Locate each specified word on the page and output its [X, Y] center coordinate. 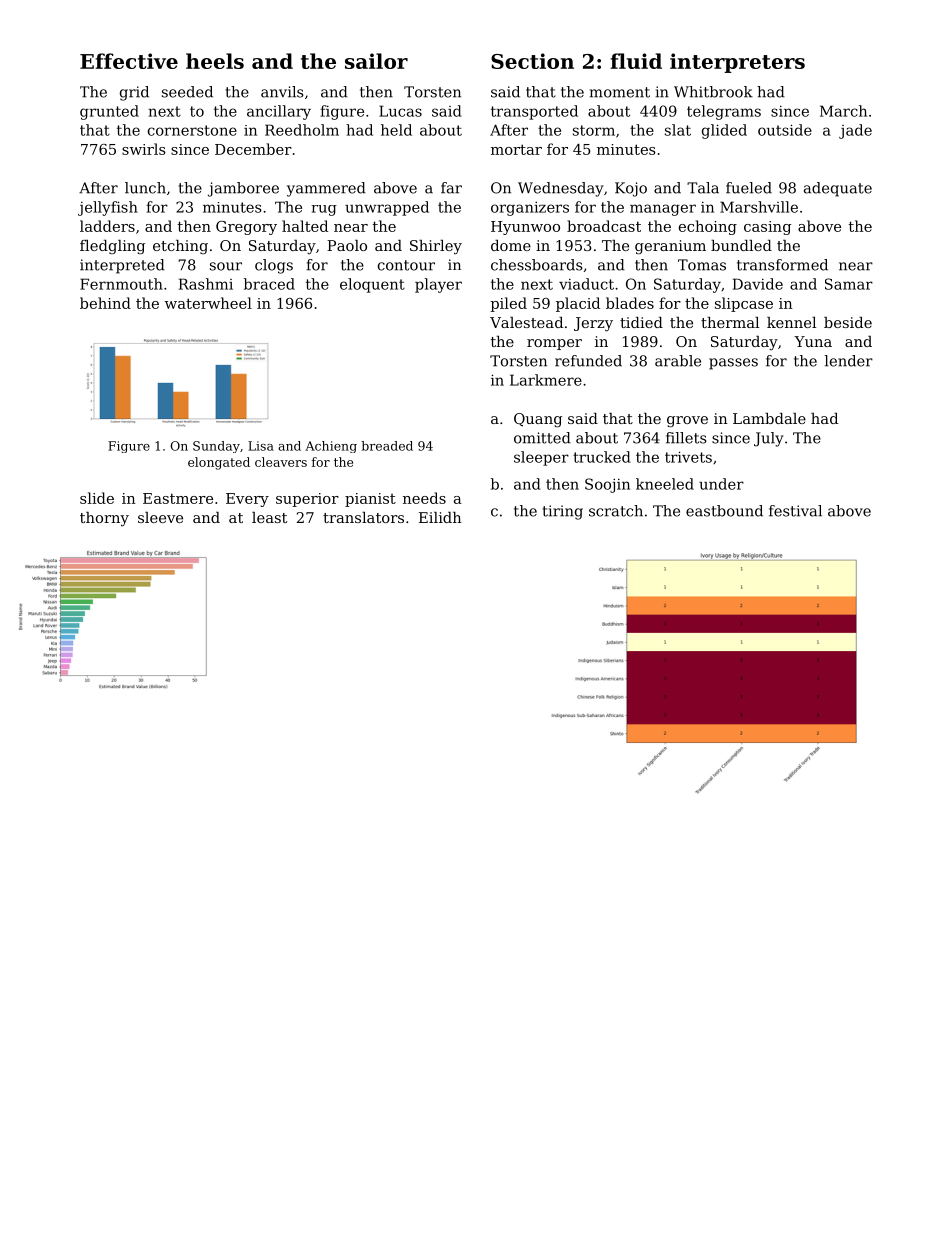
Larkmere [546, 380]
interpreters [737, 63]
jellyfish [108, 208]
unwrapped [387, 208]
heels [215, 61]
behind [105, 303]
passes [733, 364]
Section [532, 61]
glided [724, 131]
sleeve [160, 517]
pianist [370, 500]
